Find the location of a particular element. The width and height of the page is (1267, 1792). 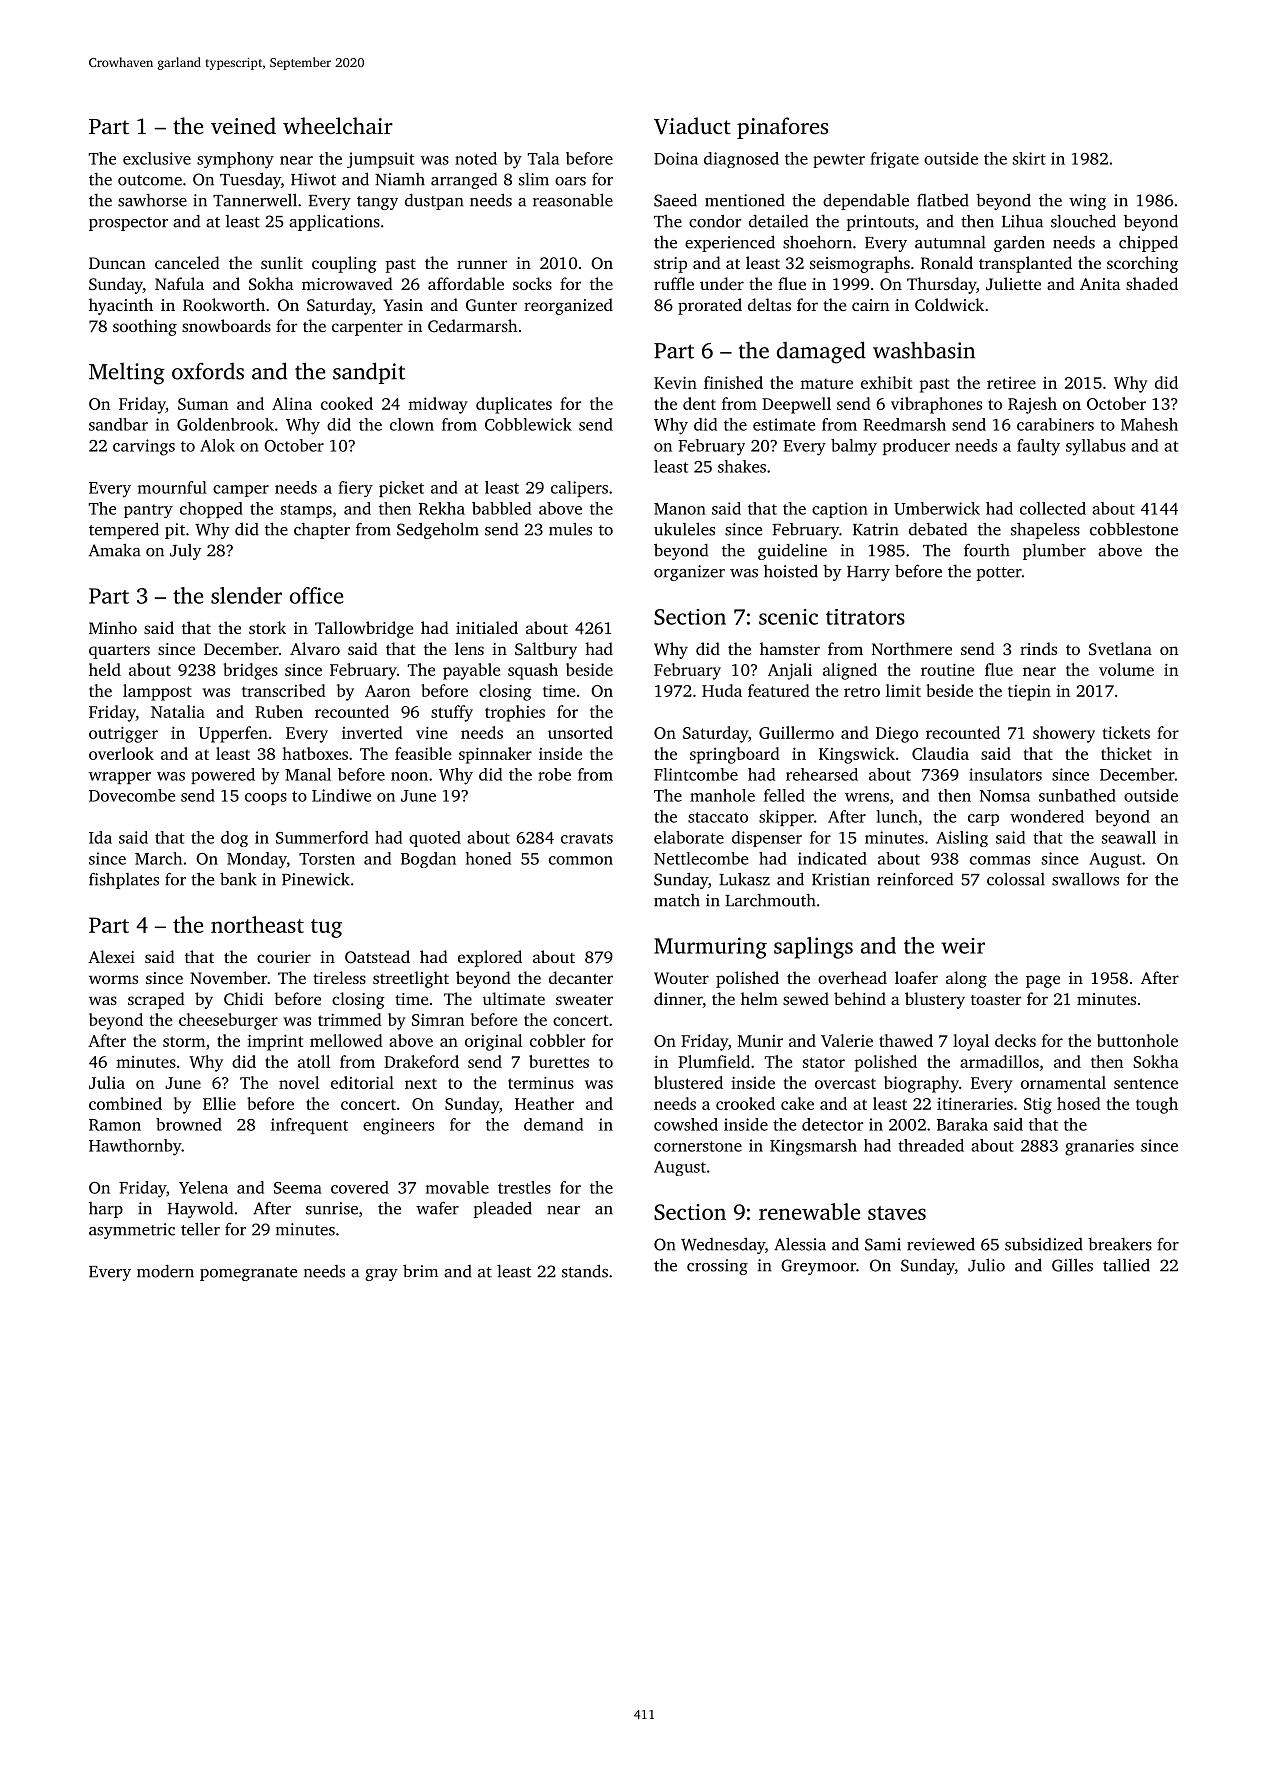

granaries is located at coordinates (1099, 1147).
